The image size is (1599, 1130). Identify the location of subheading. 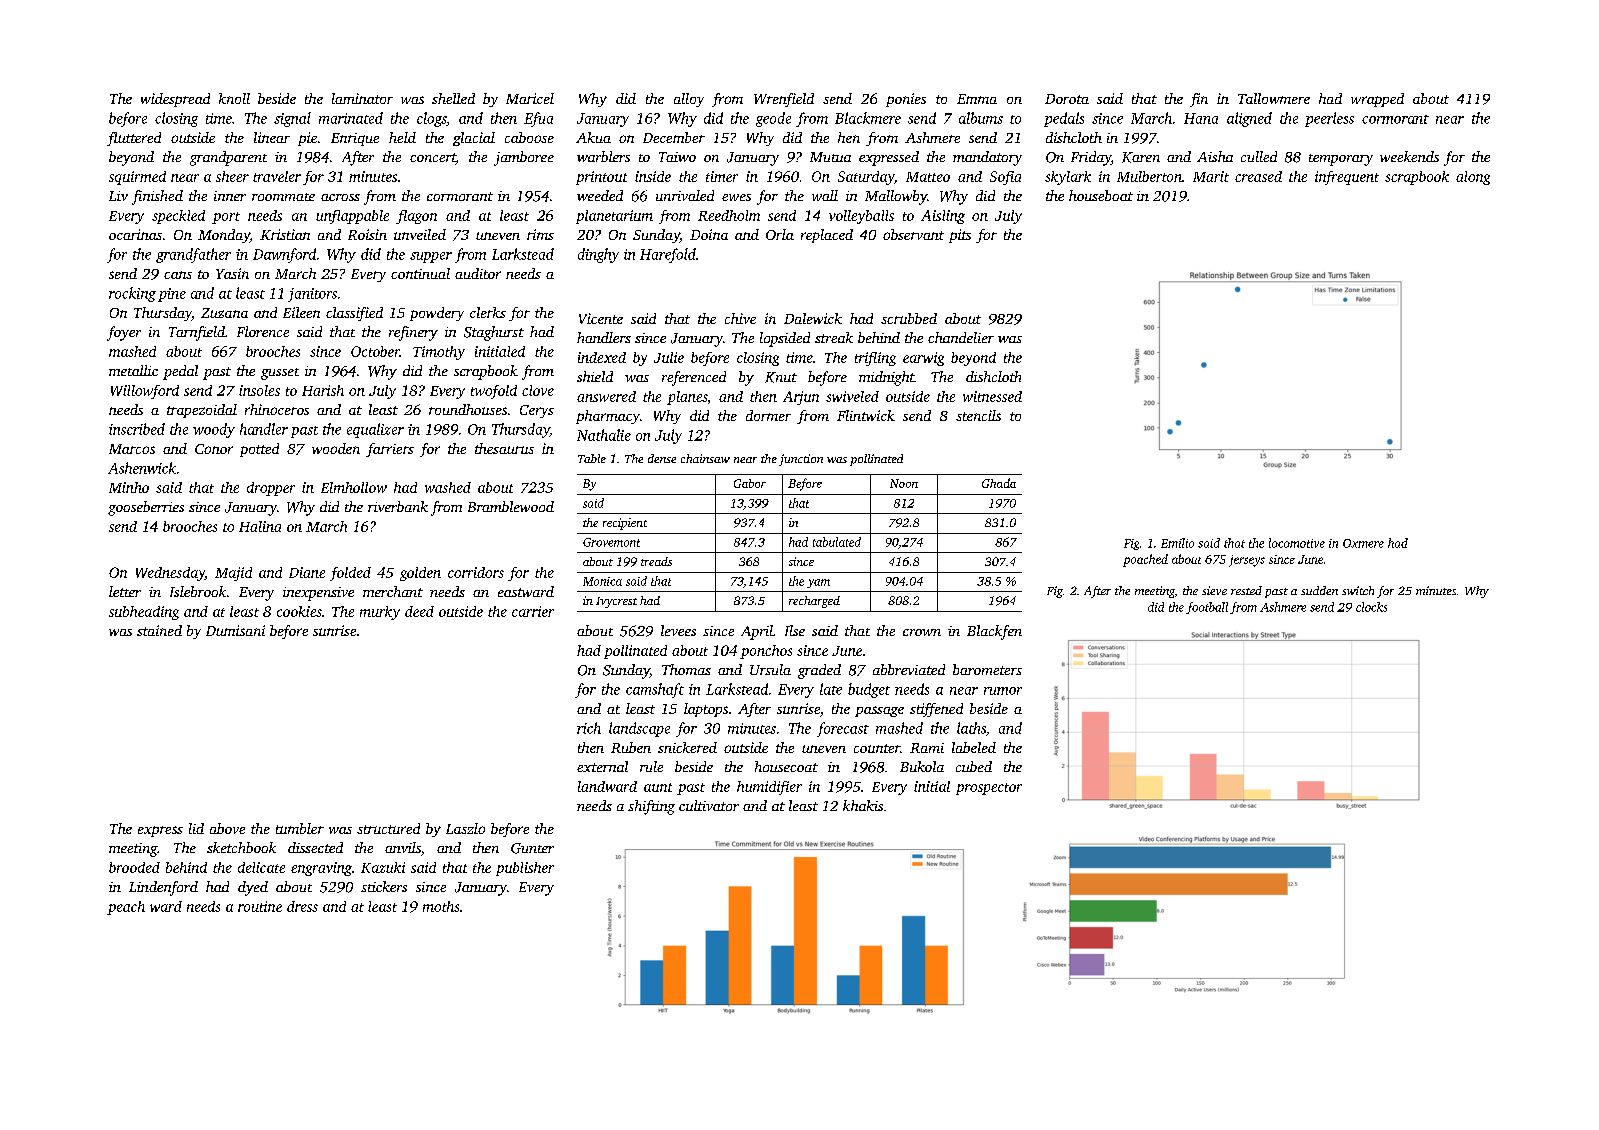
(144, 613).
